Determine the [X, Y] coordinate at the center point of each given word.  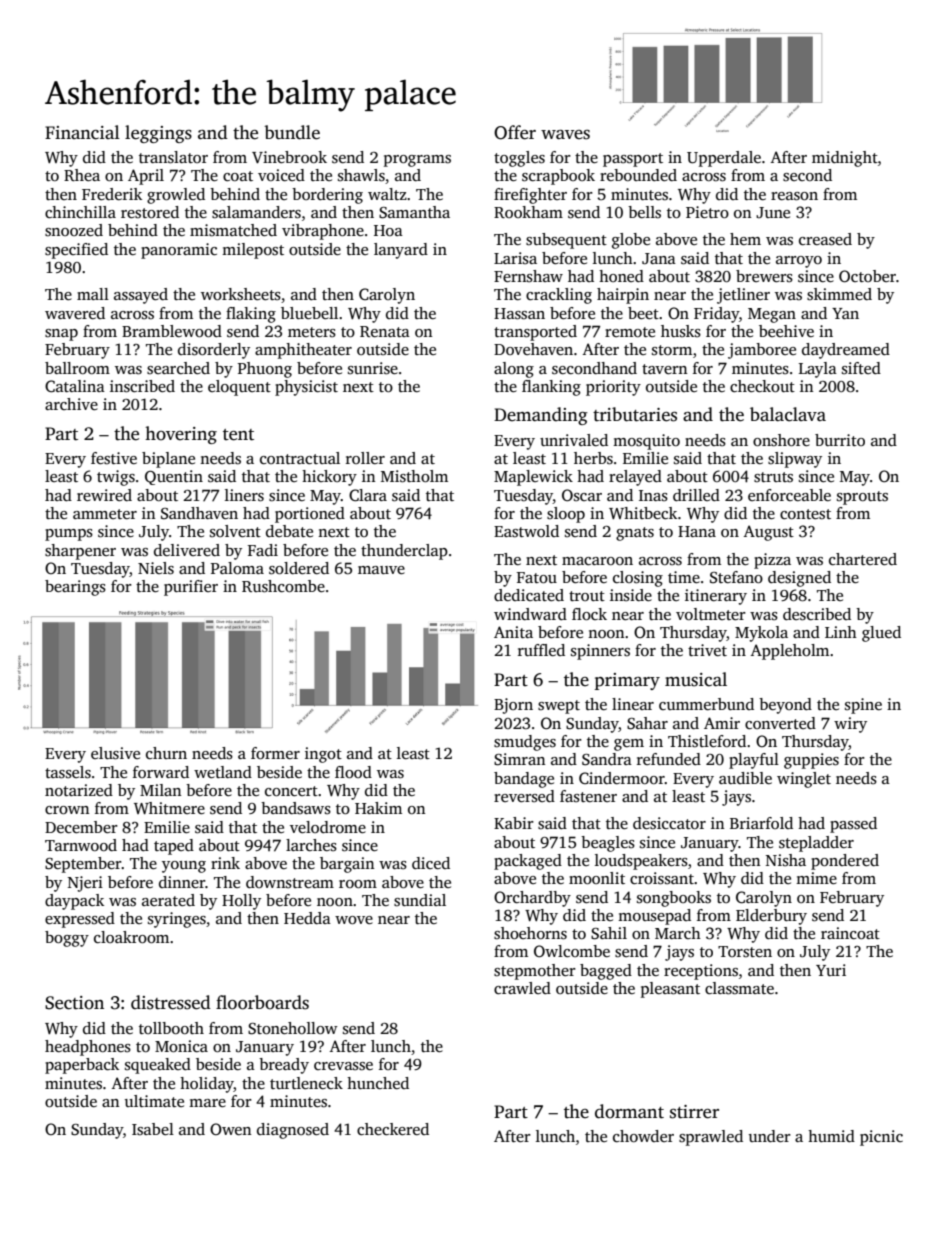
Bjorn [513, 706]
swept [559, 707]
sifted [861, 368]
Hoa [388, 230]
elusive [115, 753]
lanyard [401, 251]
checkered [393, 1129]
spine [863, 706]
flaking [251, 315]
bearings [75, 588]
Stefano [736, 577]
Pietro [707, 212]
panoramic [179, 251]
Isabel [153, 1129]
